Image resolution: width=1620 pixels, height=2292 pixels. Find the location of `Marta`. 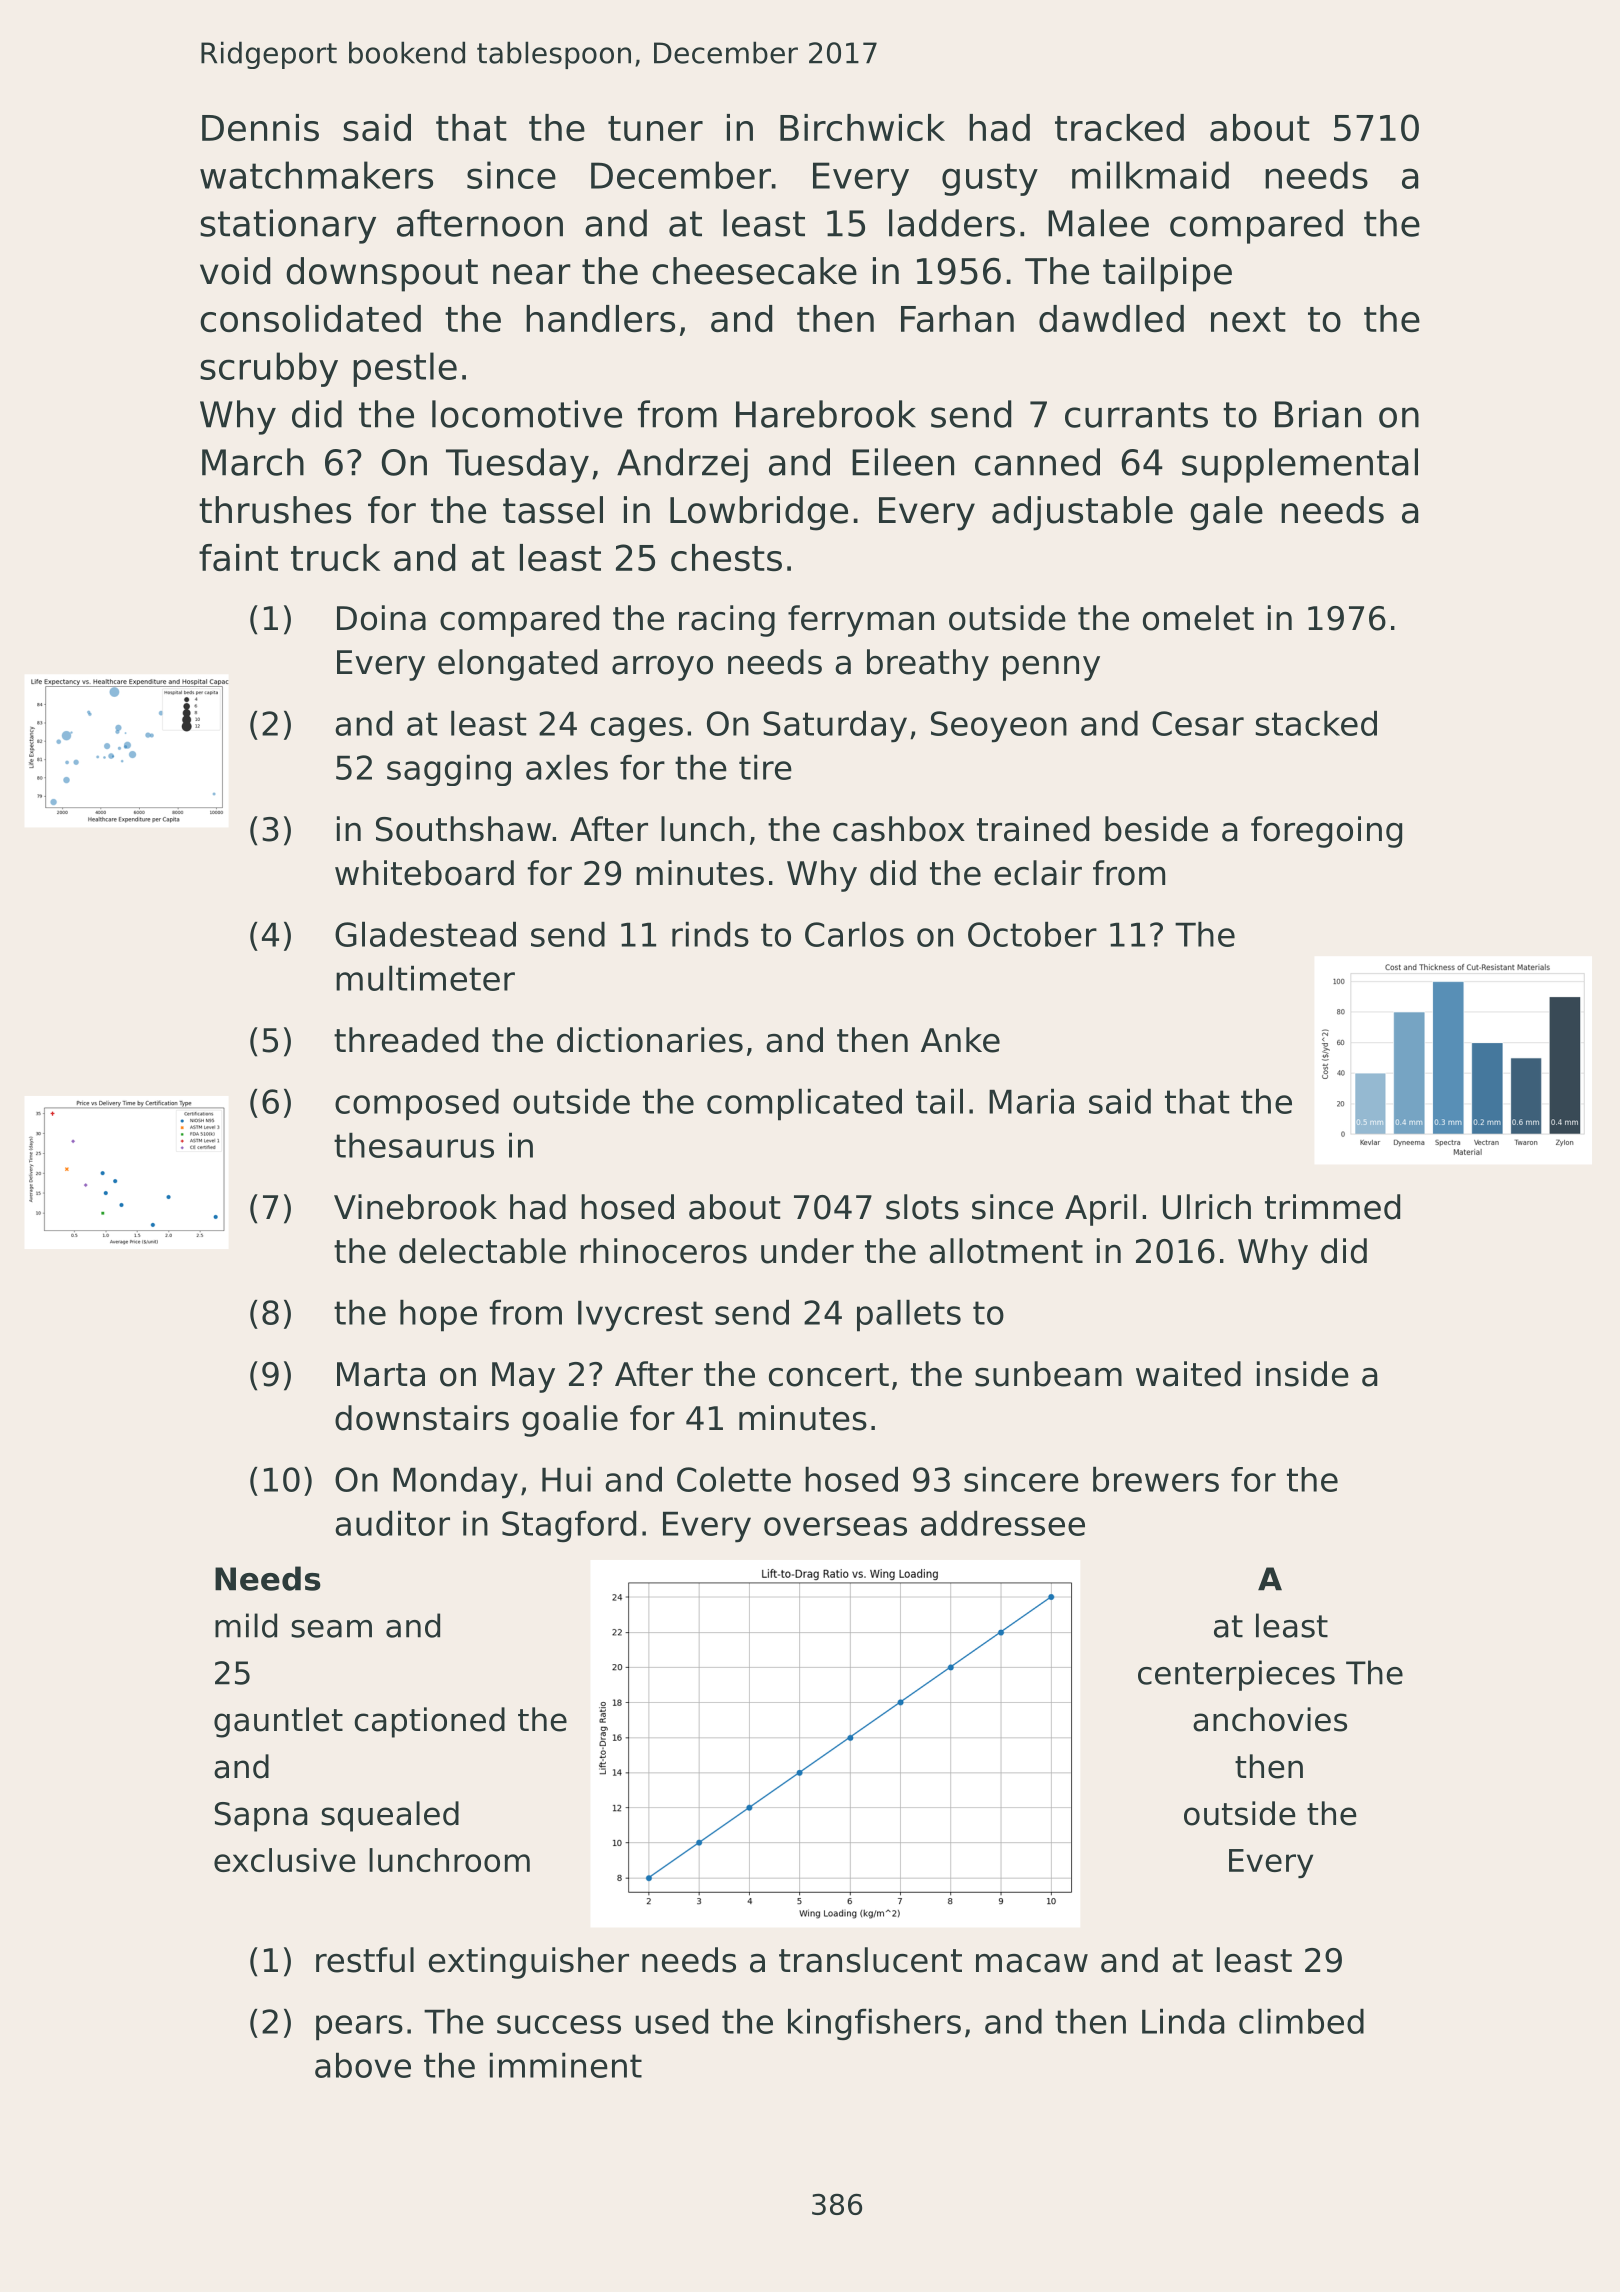

Marta is located at coordinates (381, 1374).
